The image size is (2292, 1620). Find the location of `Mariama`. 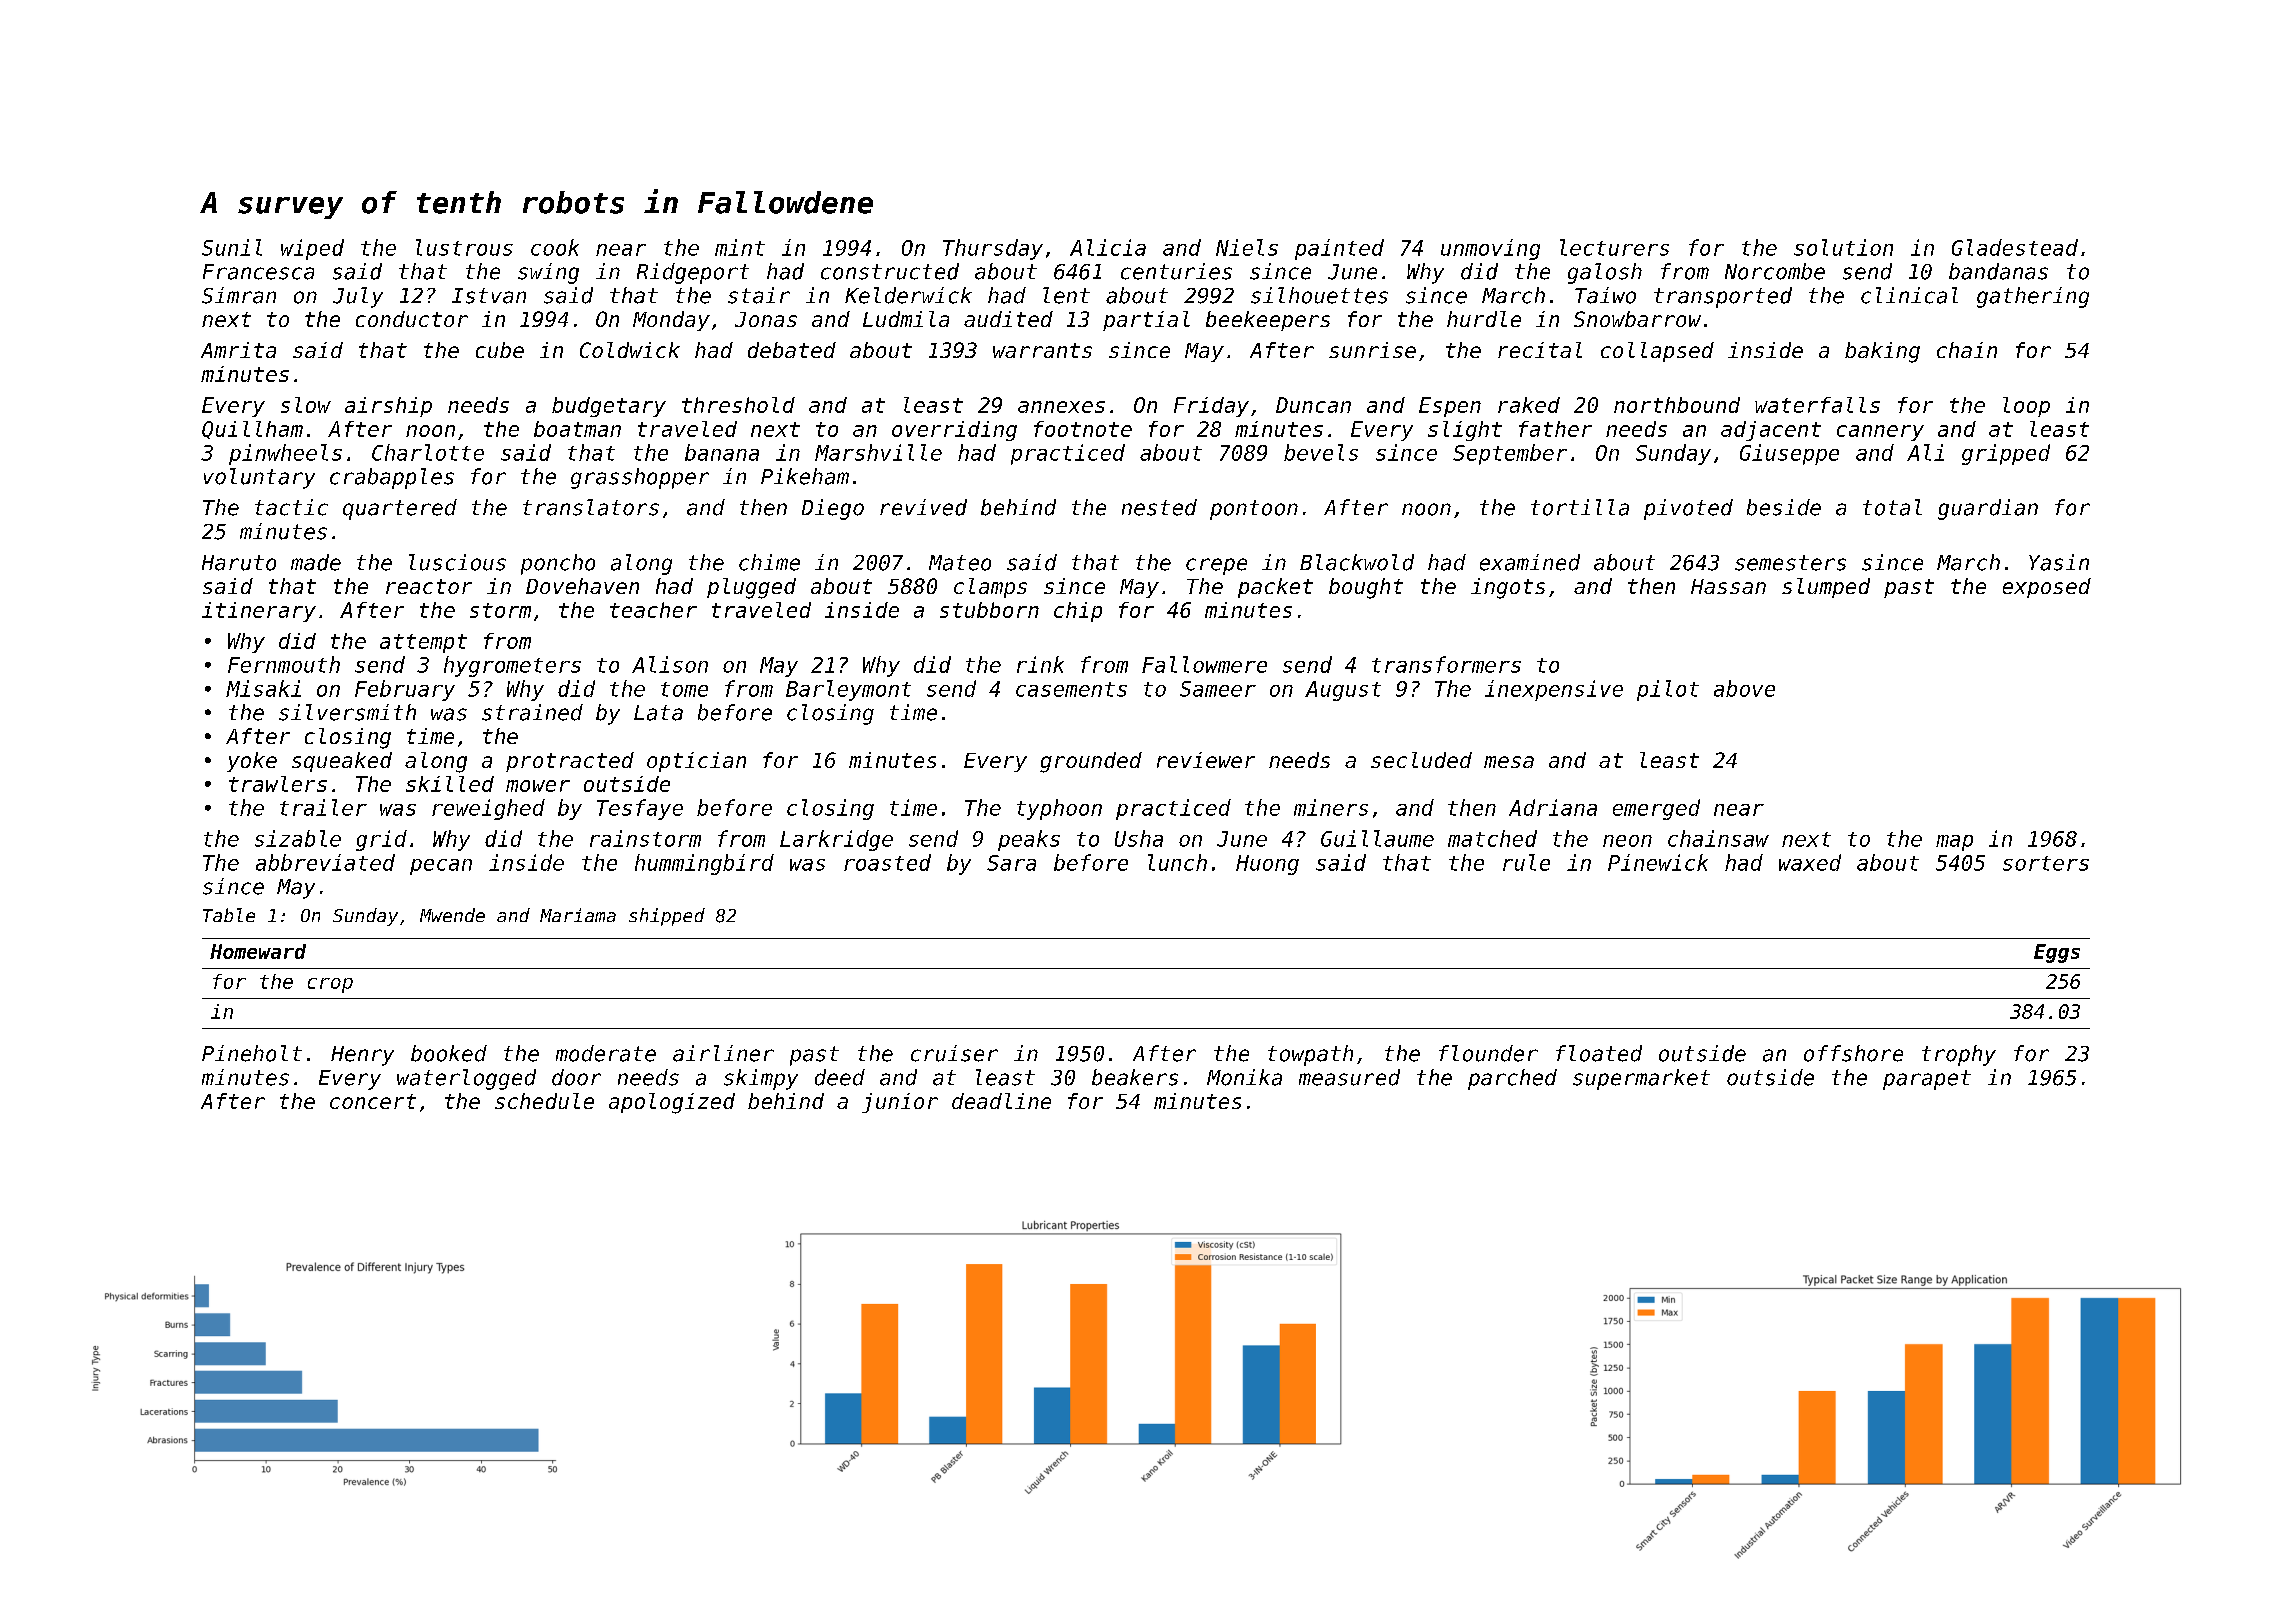

Mariama is located at coordinates (578, 915).
